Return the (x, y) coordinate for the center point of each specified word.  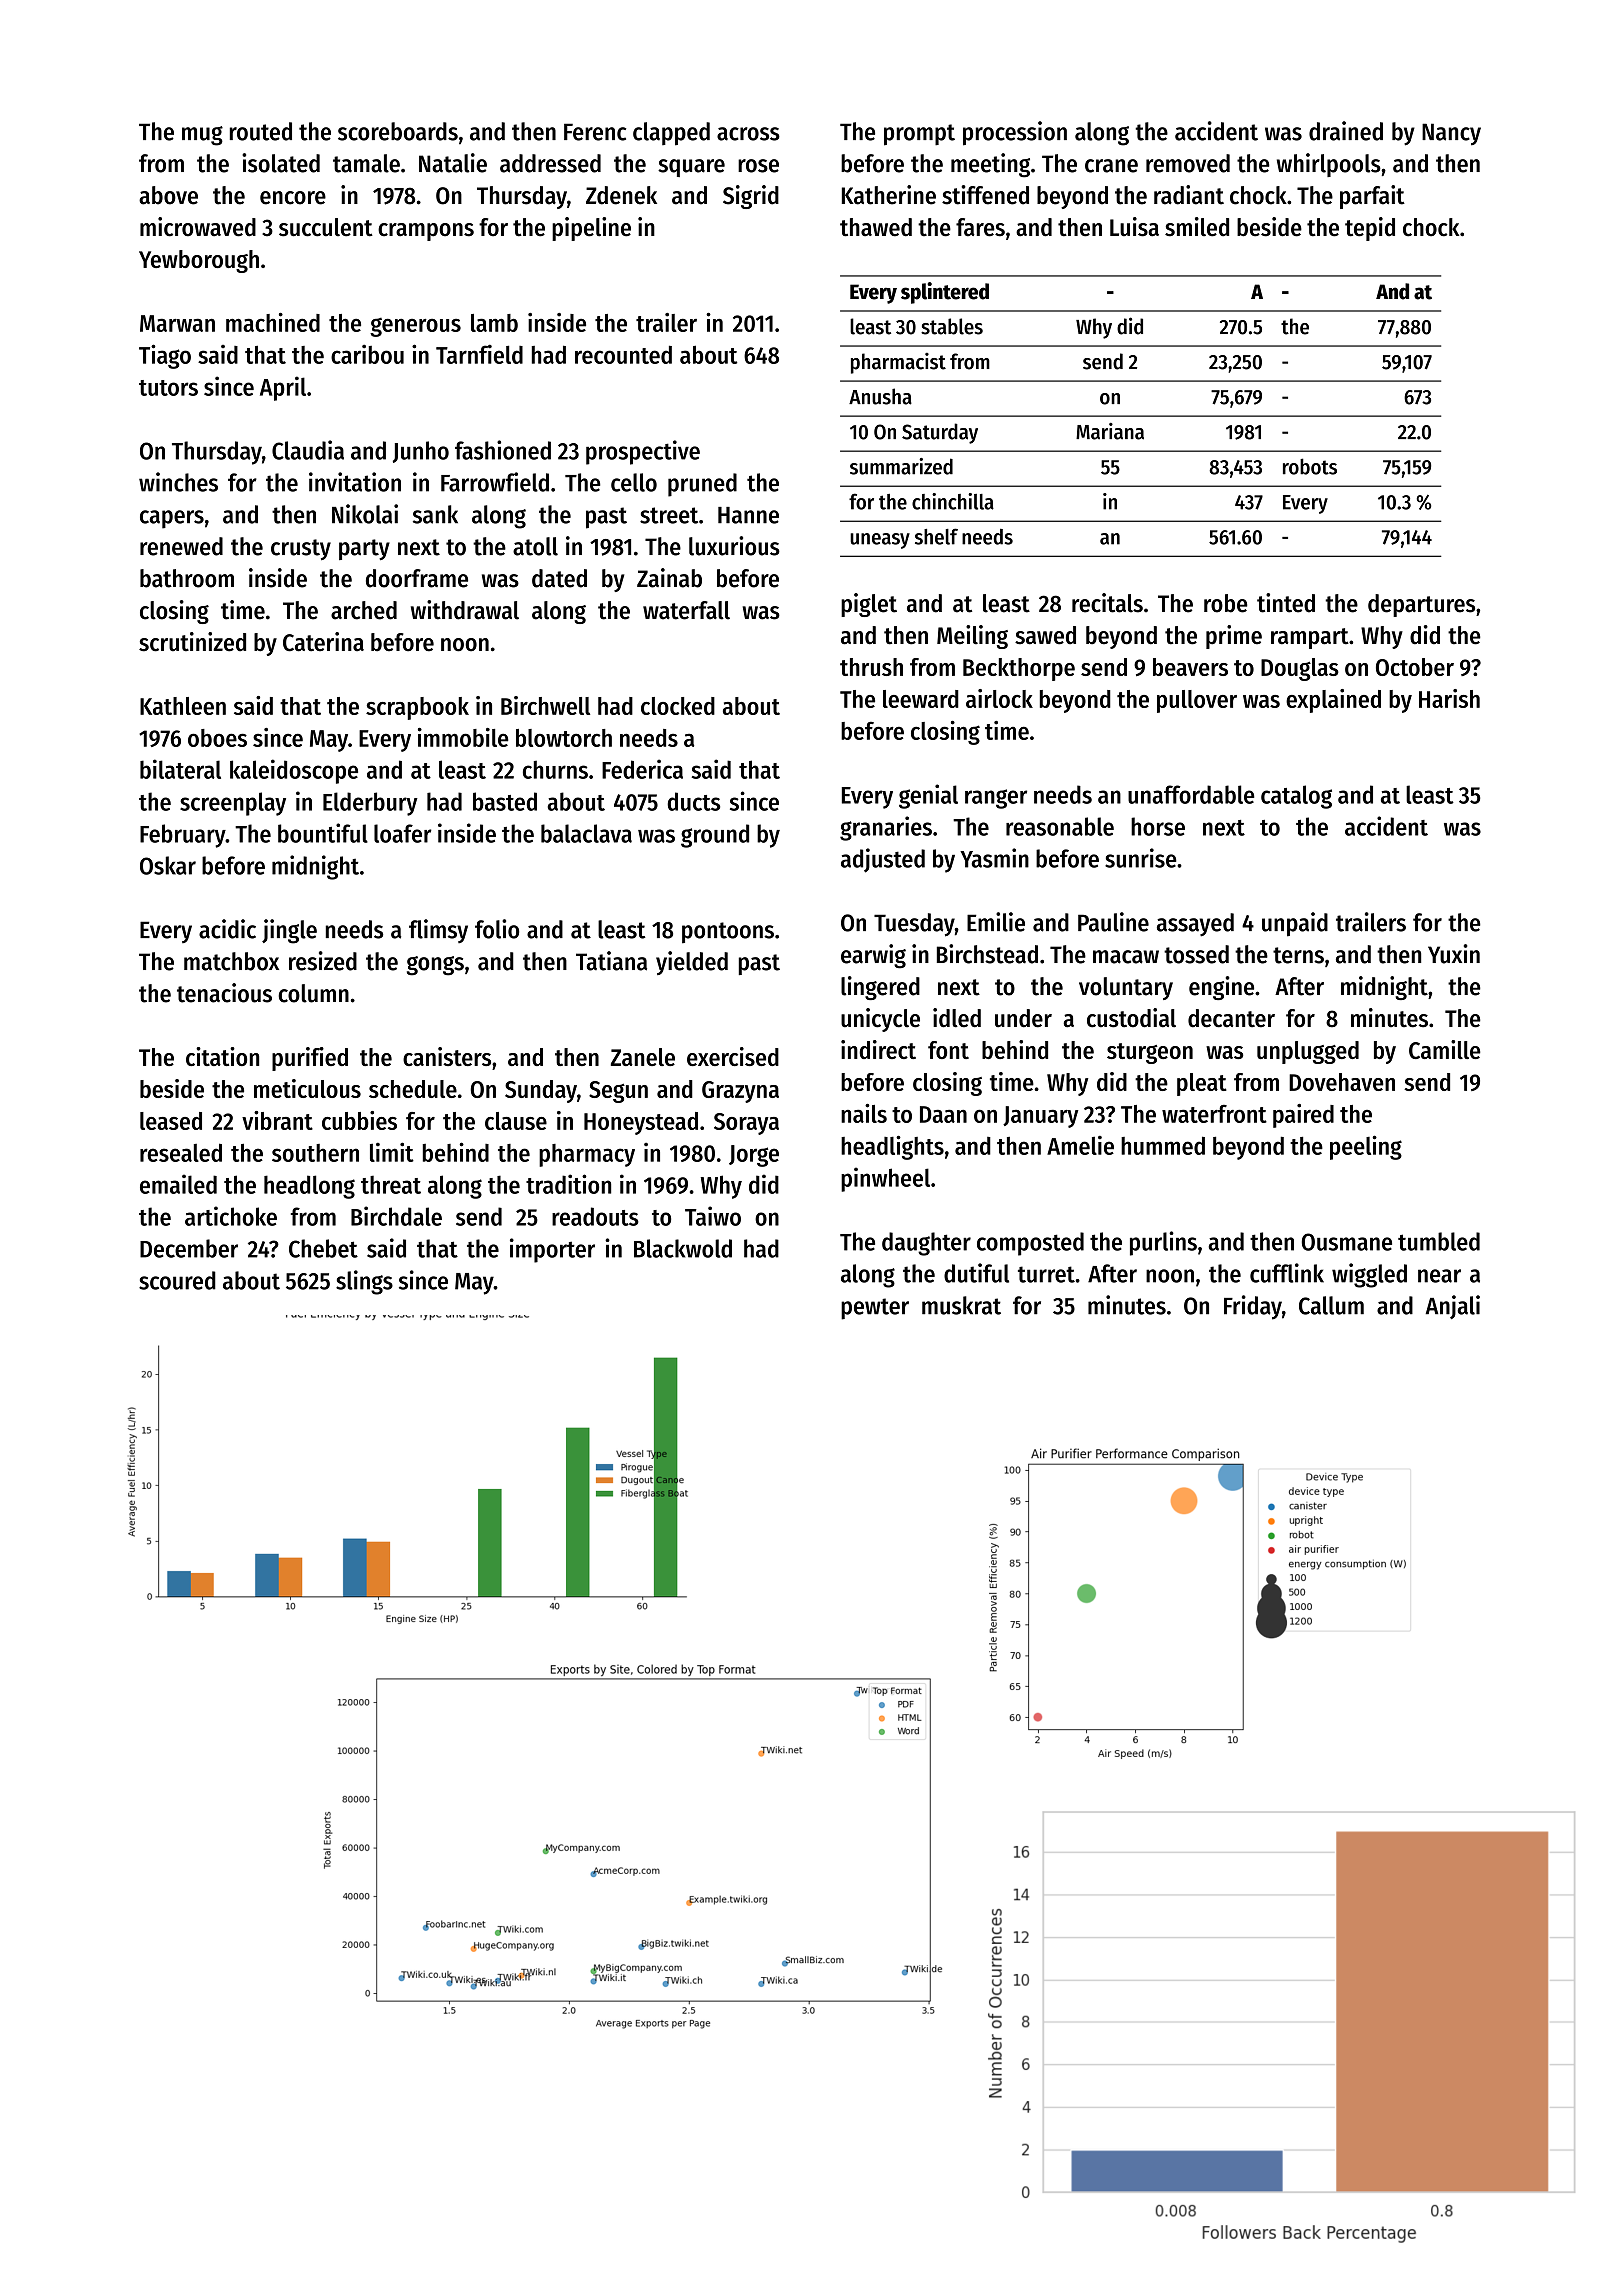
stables (952, 326)
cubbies (359, 1120)
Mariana (1110, 431)
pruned (702, 485)
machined (273, 322)
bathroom (187, 578)
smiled (1197, 227)
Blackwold (683, 1248)
